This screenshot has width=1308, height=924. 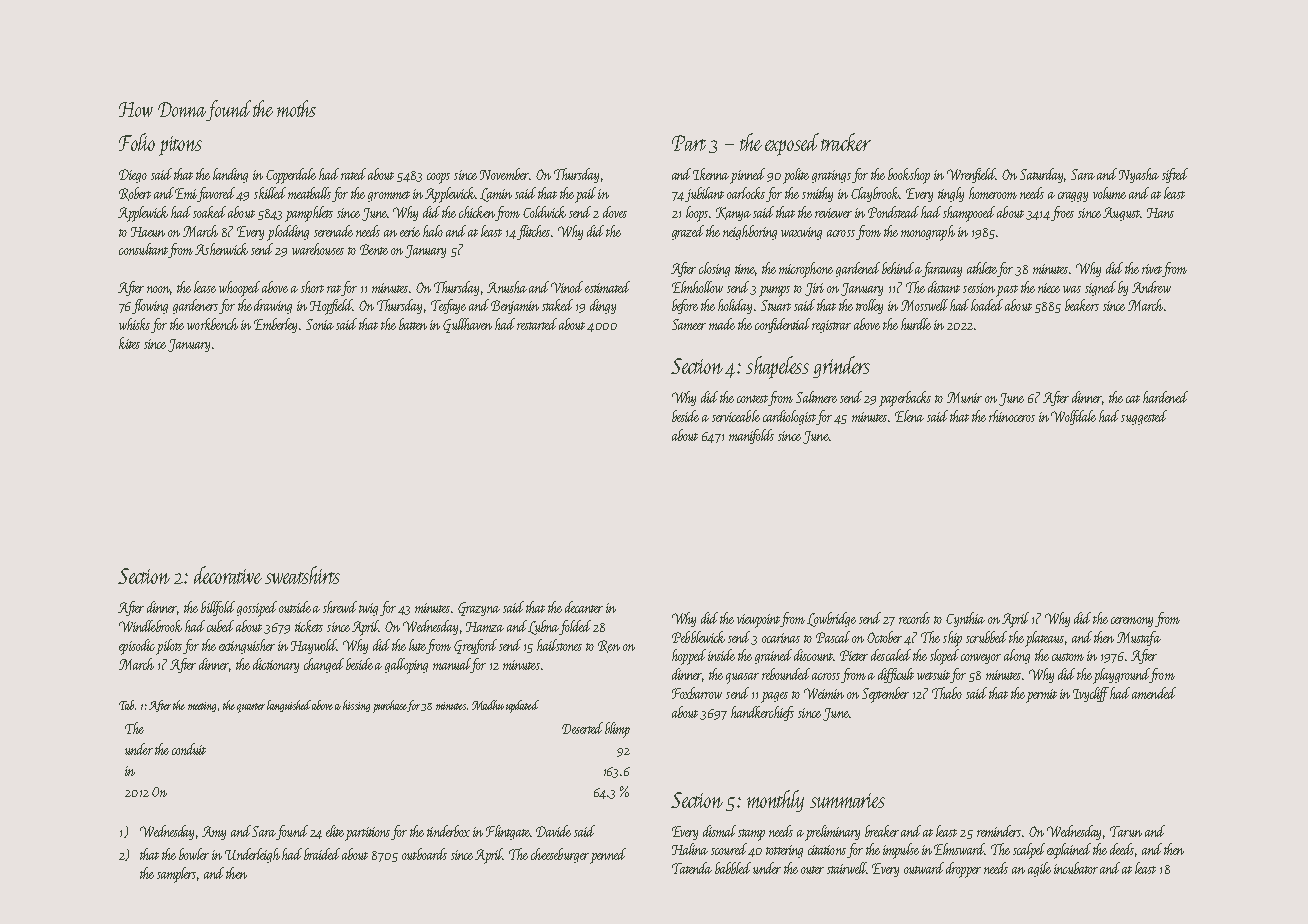 I want to click on restarted, so click(x=537, y=324).
